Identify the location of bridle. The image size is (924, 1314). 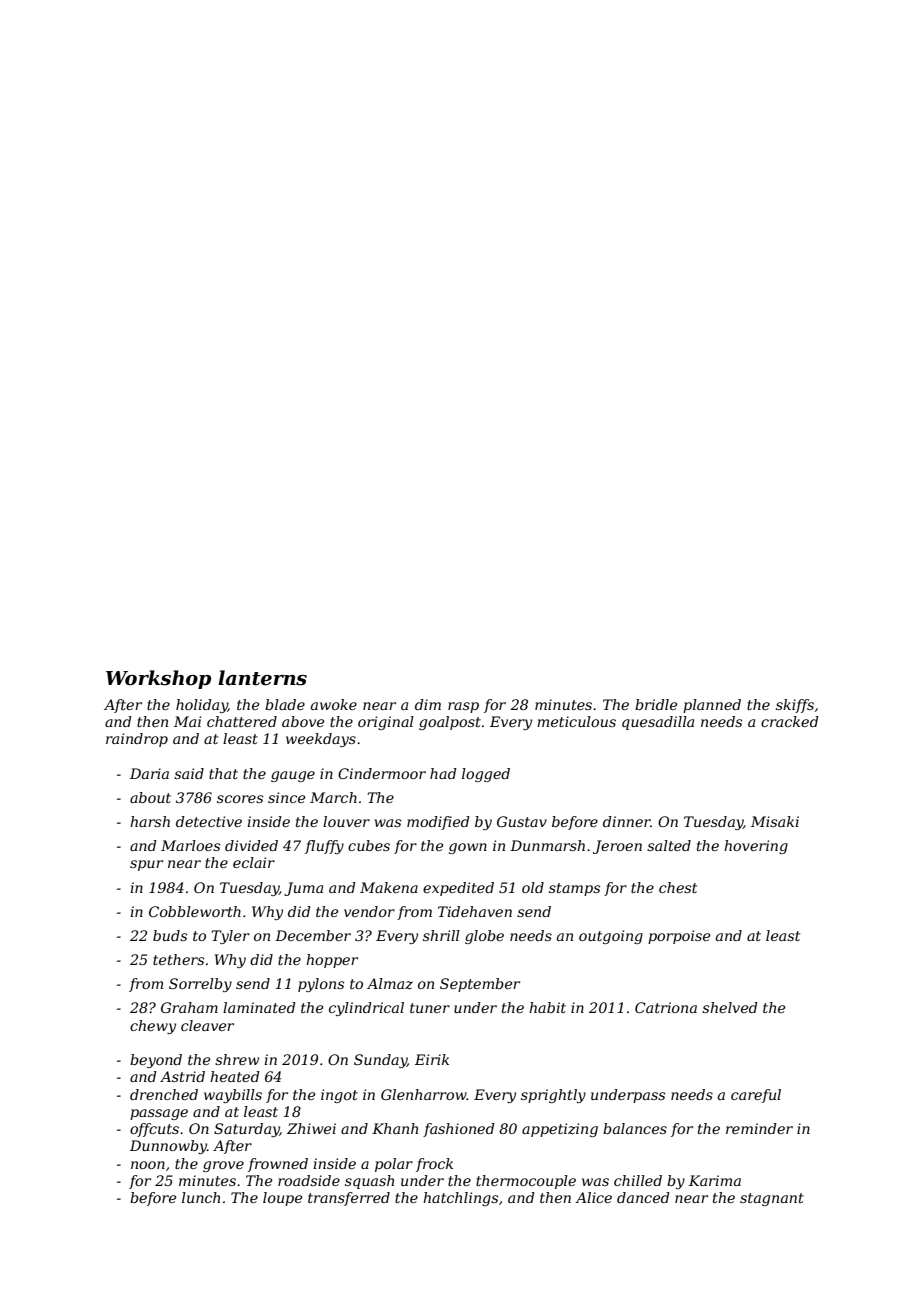
(656, 704).
